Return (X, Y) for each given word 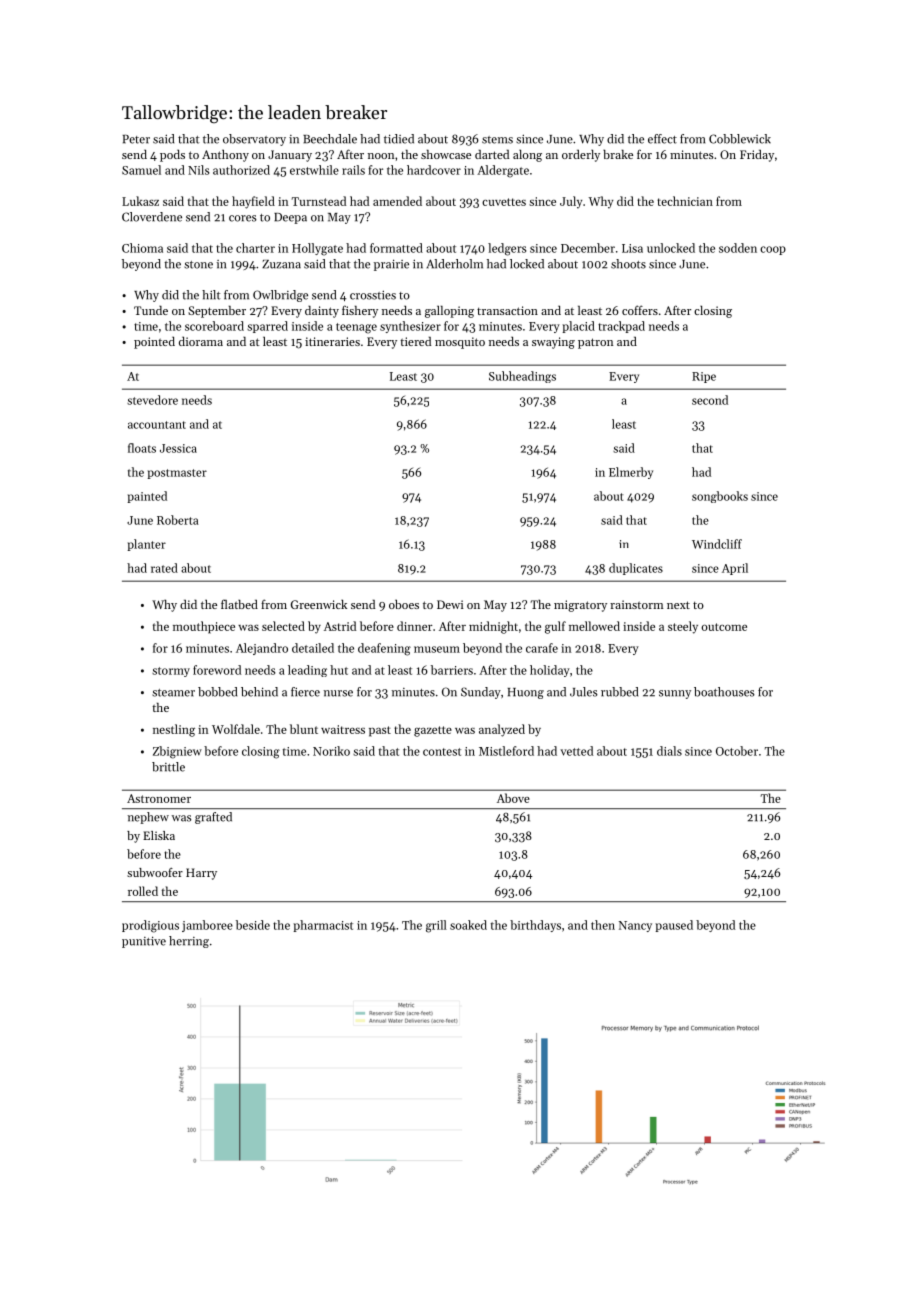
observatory (254, 140)
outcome (724, 627)
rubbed (619, 692)
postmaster (177, 474)
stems (497, 140)
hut (339, 670)
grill (436, 926)
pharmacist (323, 926)
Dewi (450, 604)
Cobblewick (740, 139)
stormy (171, 672)
